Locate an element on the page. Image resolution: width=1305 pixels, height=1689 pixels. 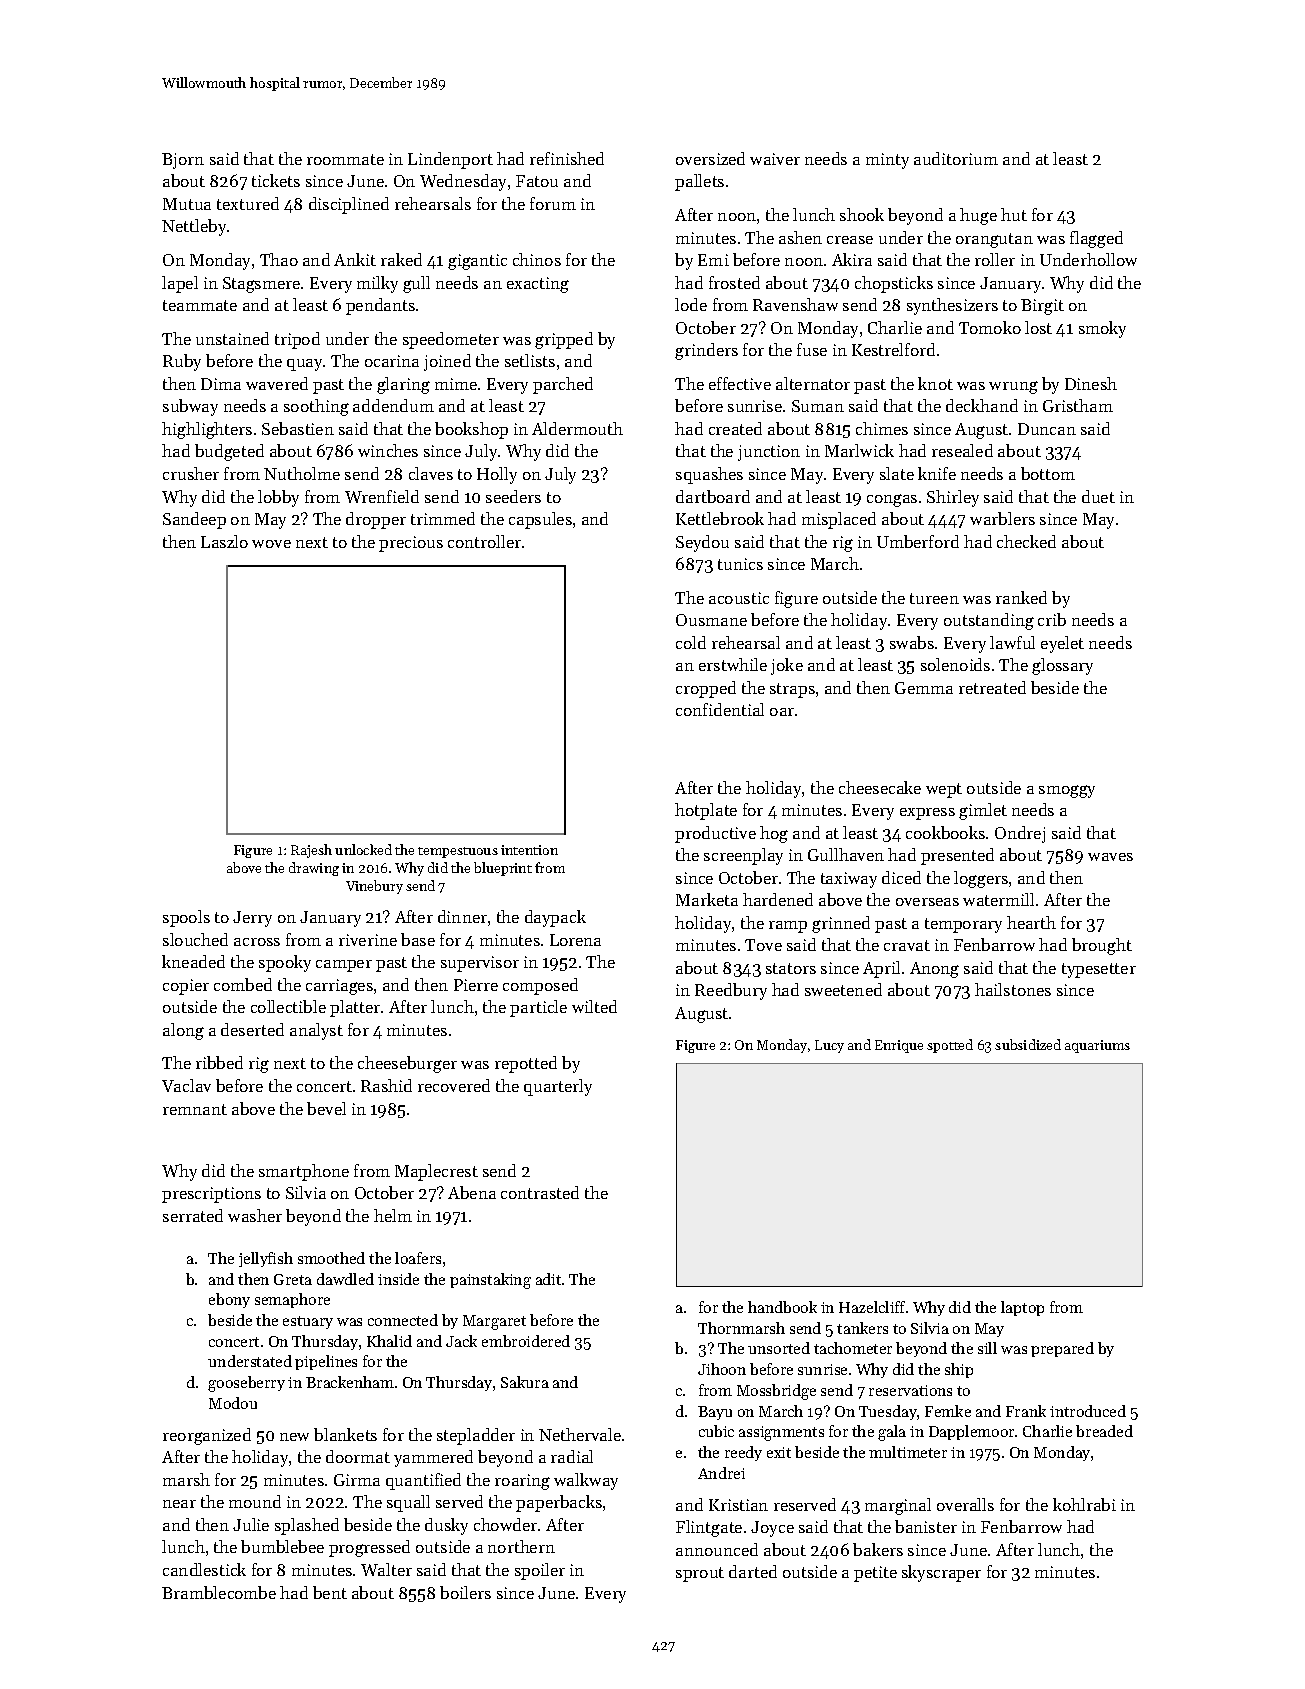
flagged is located at coordinates (1096, 239).
